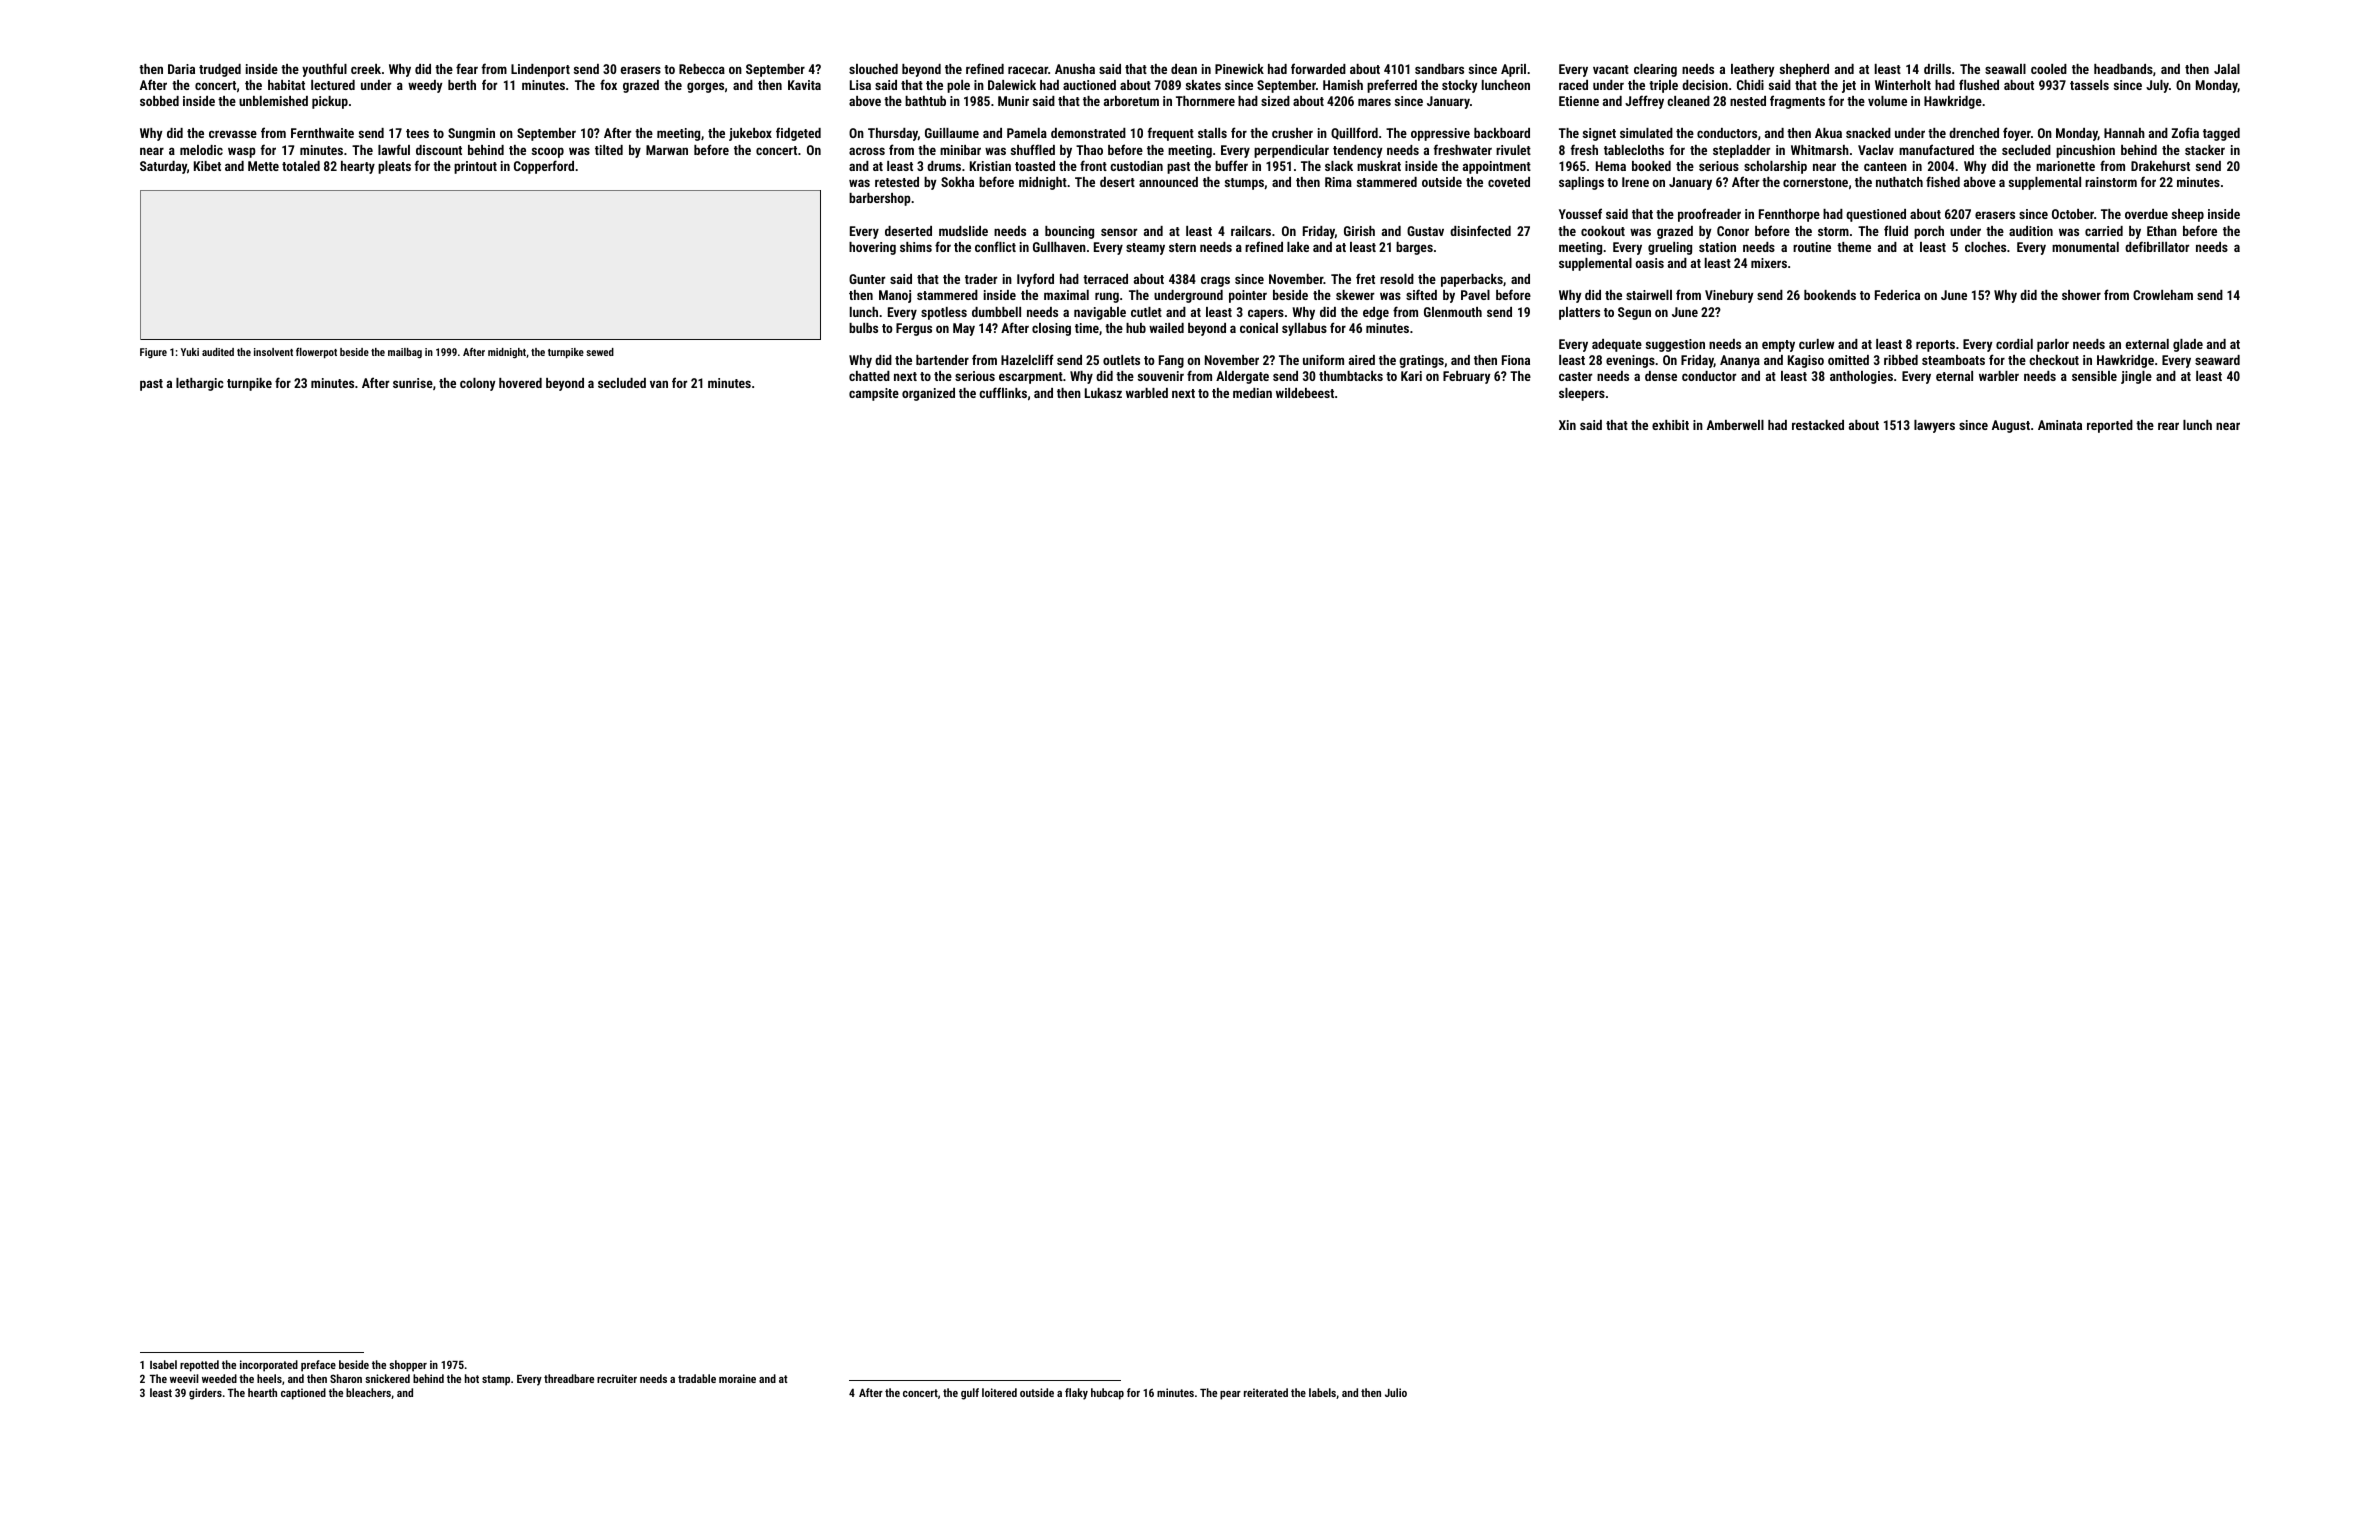  What do you see at coordinates (2168, 426) in the page?
I see `rear` at bounding box center [2168, 426].
